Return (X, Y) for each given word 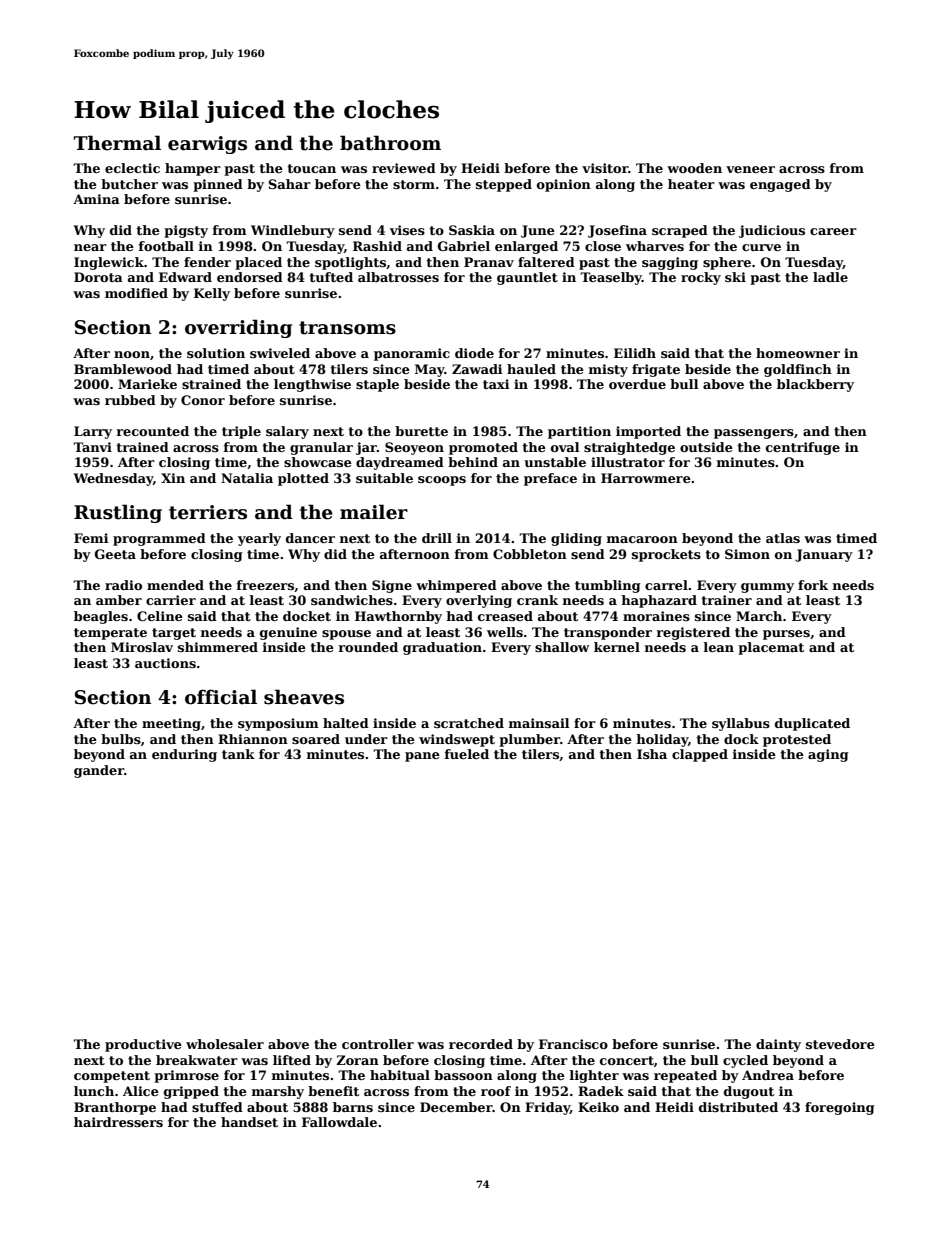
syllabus (741, 724)
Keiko (598, 1107)
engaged (780, 185)
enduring (184, 755)
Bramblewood (123, 369)
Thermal (117, 143)
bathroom (390, 143)
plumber (529, 740)
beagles (101, 617)
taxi (496, 384)
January (824, 555)
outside (706, 447)
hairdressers (118, 1122)
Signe (392, 586)
